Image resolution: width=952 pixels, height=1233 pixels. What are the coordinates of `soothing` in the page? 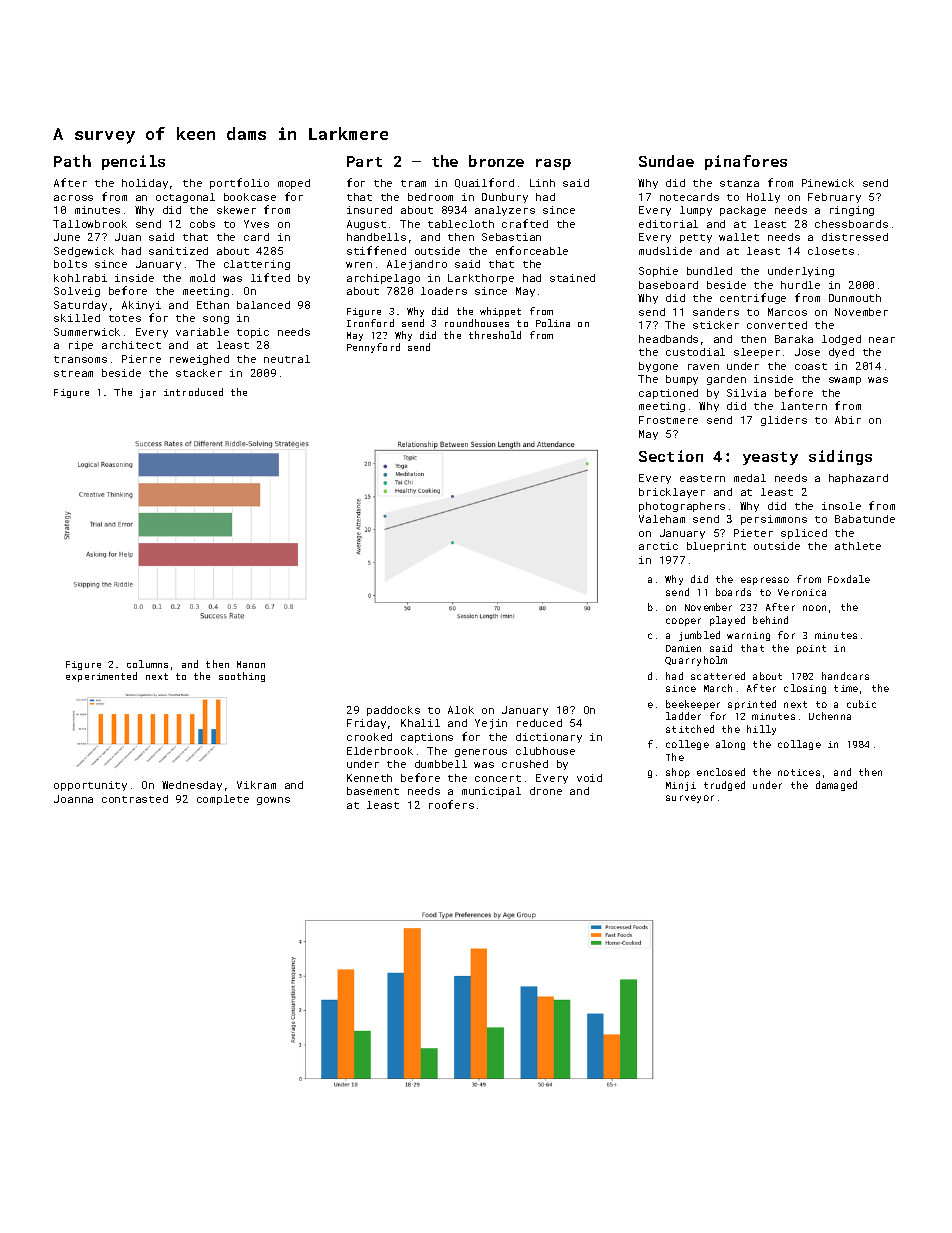 It's located at (242, 677).
